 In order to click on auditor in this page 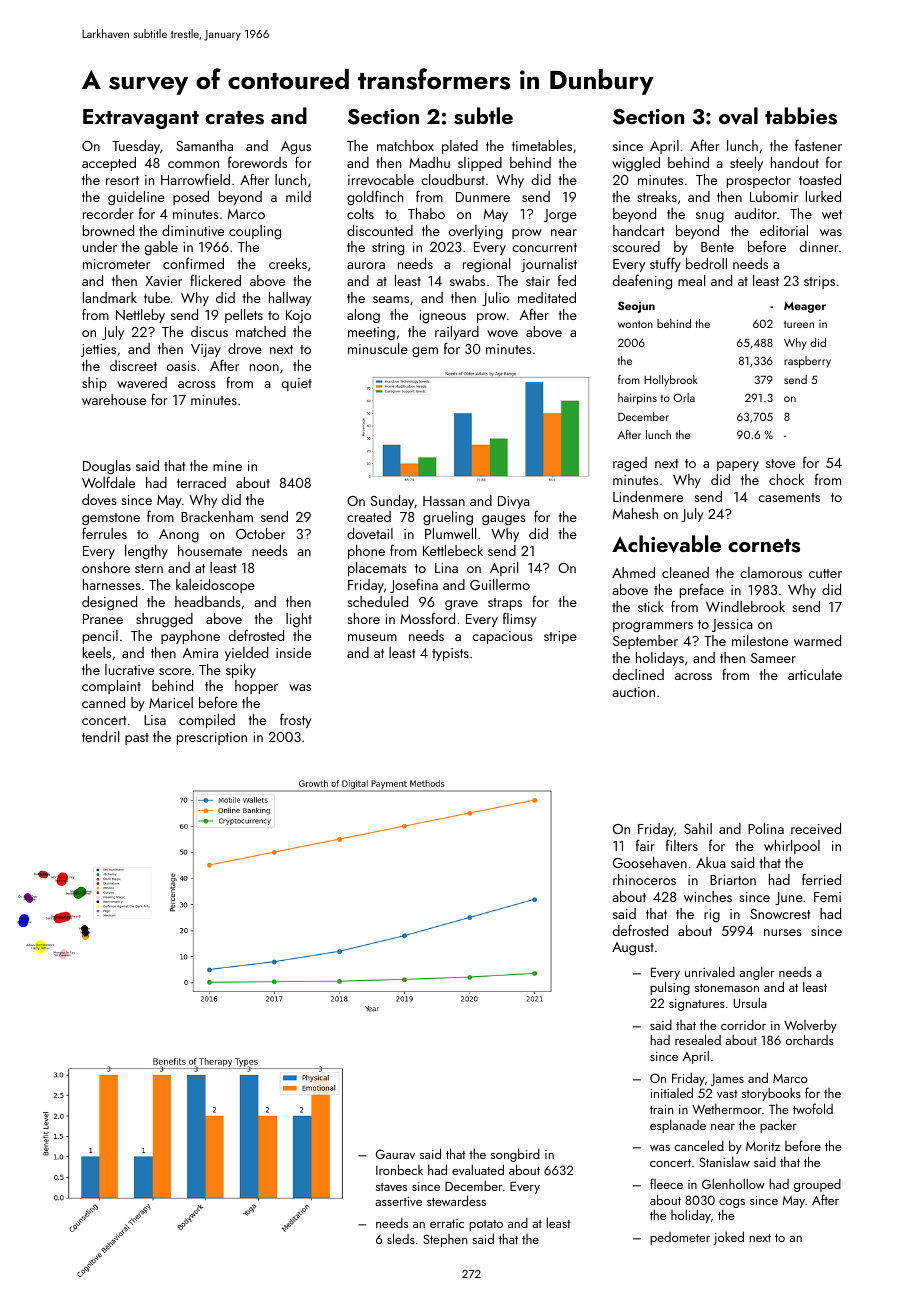, I will do `click(756, 213)`.
